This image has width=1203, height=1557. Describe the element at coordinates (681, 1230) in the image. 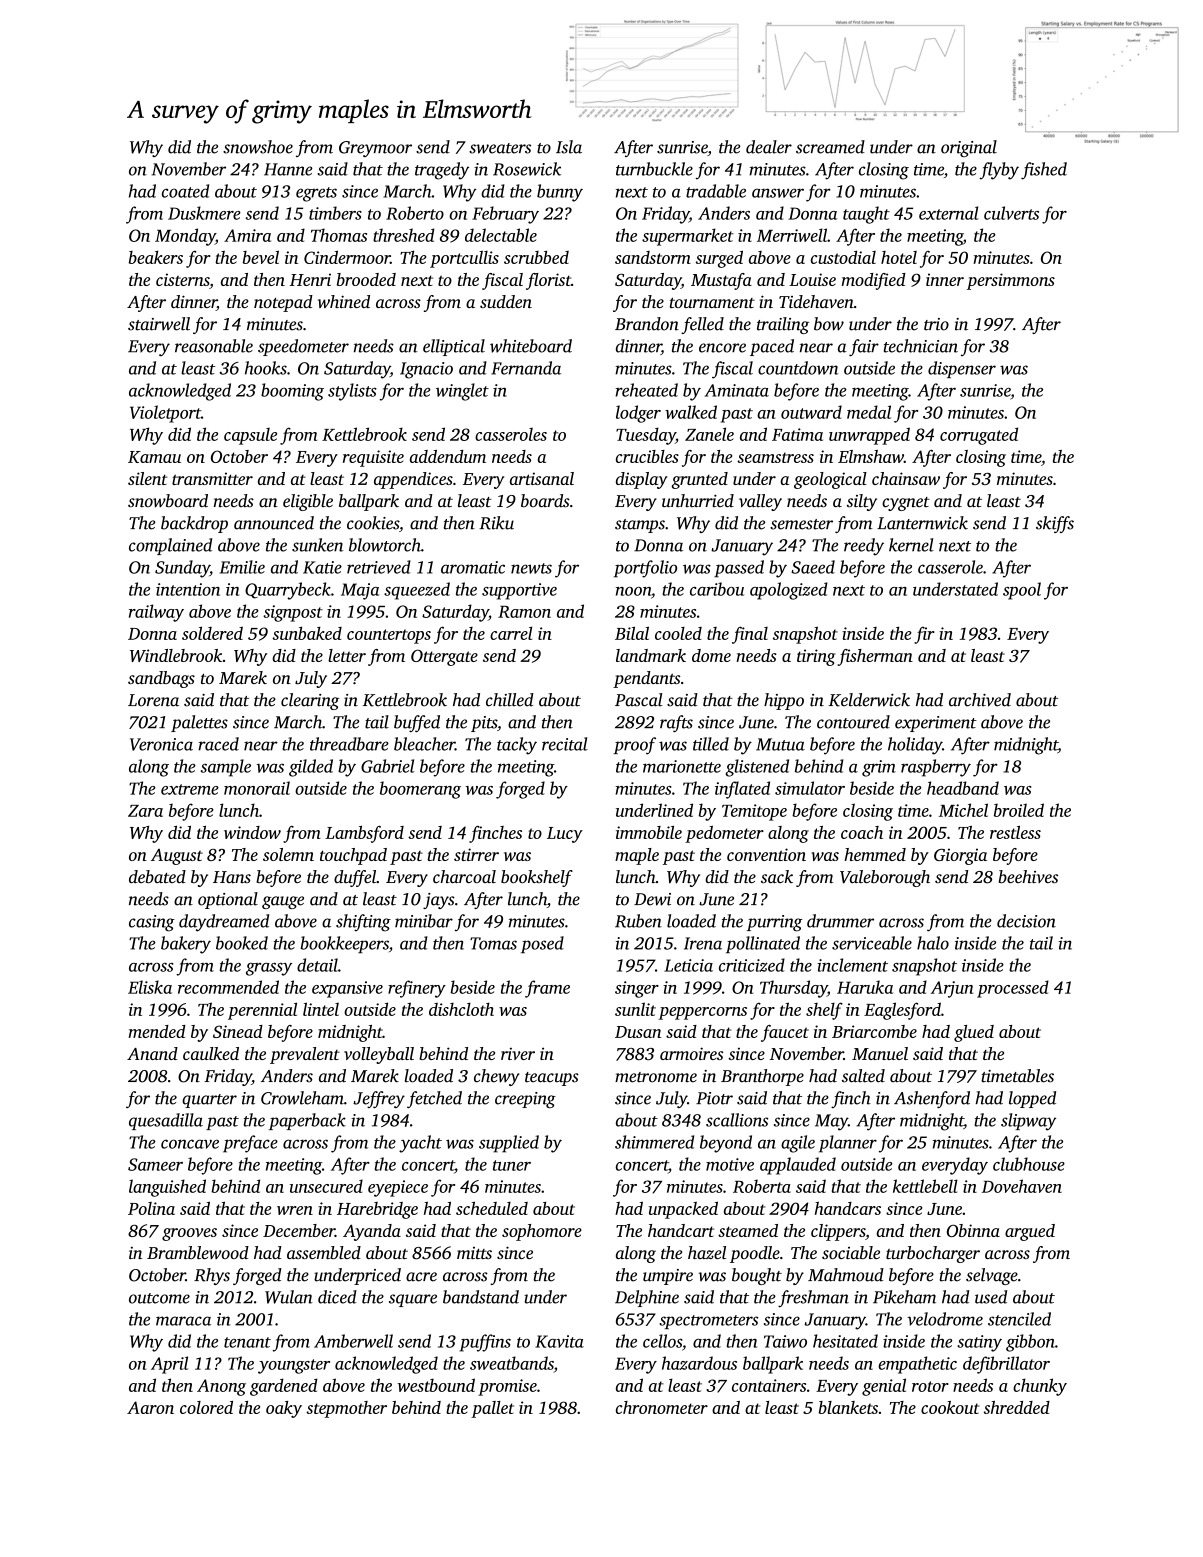

I see `handcart` at that location.
